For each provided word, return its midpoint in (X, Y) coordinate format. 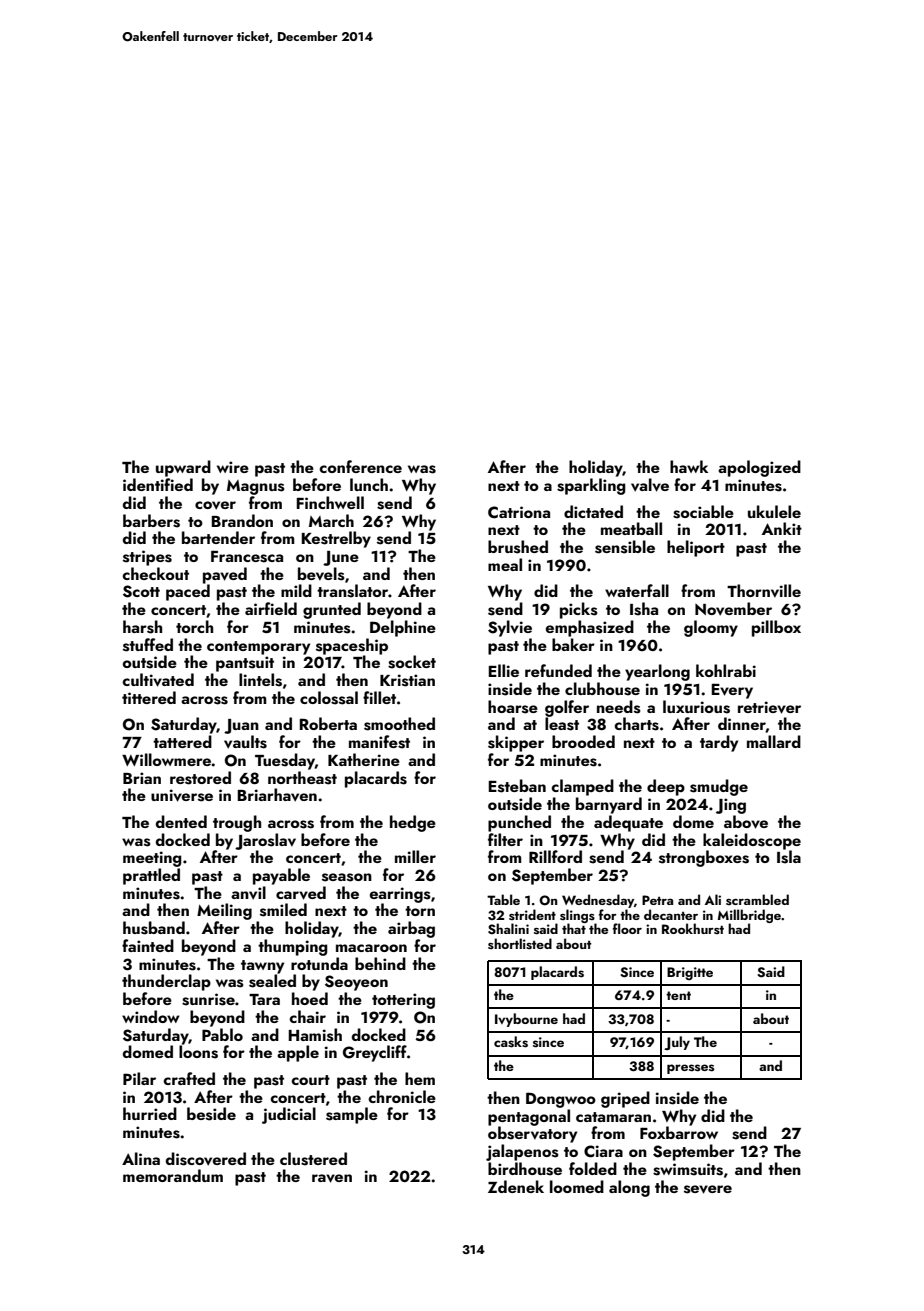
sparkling (591, 486)
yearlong (657, 672)
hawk (689, 466)
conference (360, 466)
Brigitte (690, 973)
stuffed (148, 645)
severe (708, 1189)
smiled (283, 910)
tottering (403, 1001)
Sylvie (510, 628)
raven (332, 1178)
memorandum (173, 1175)
